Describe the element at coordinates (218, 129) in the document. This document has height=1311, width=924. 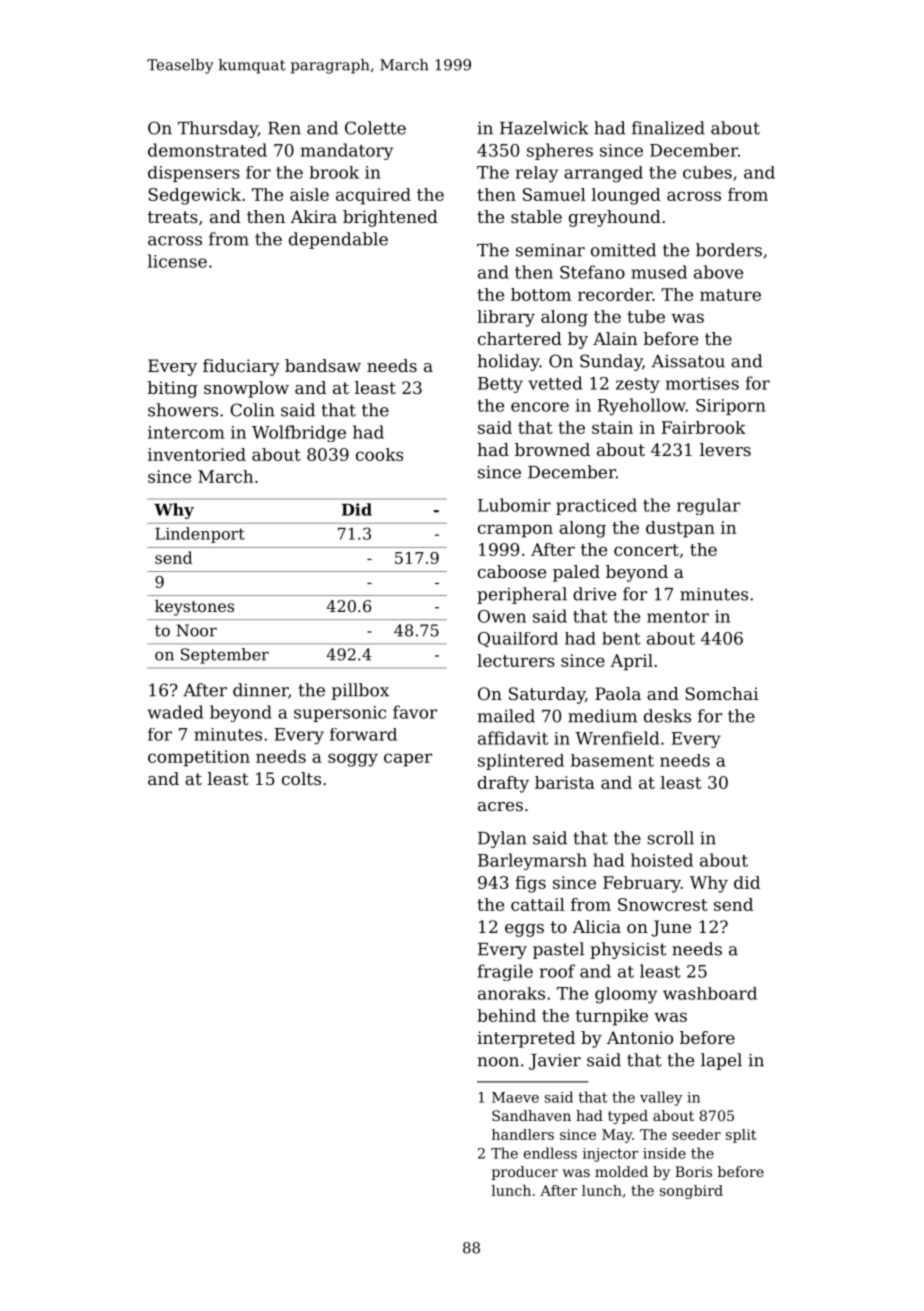
I see `Thursday` at that location.
